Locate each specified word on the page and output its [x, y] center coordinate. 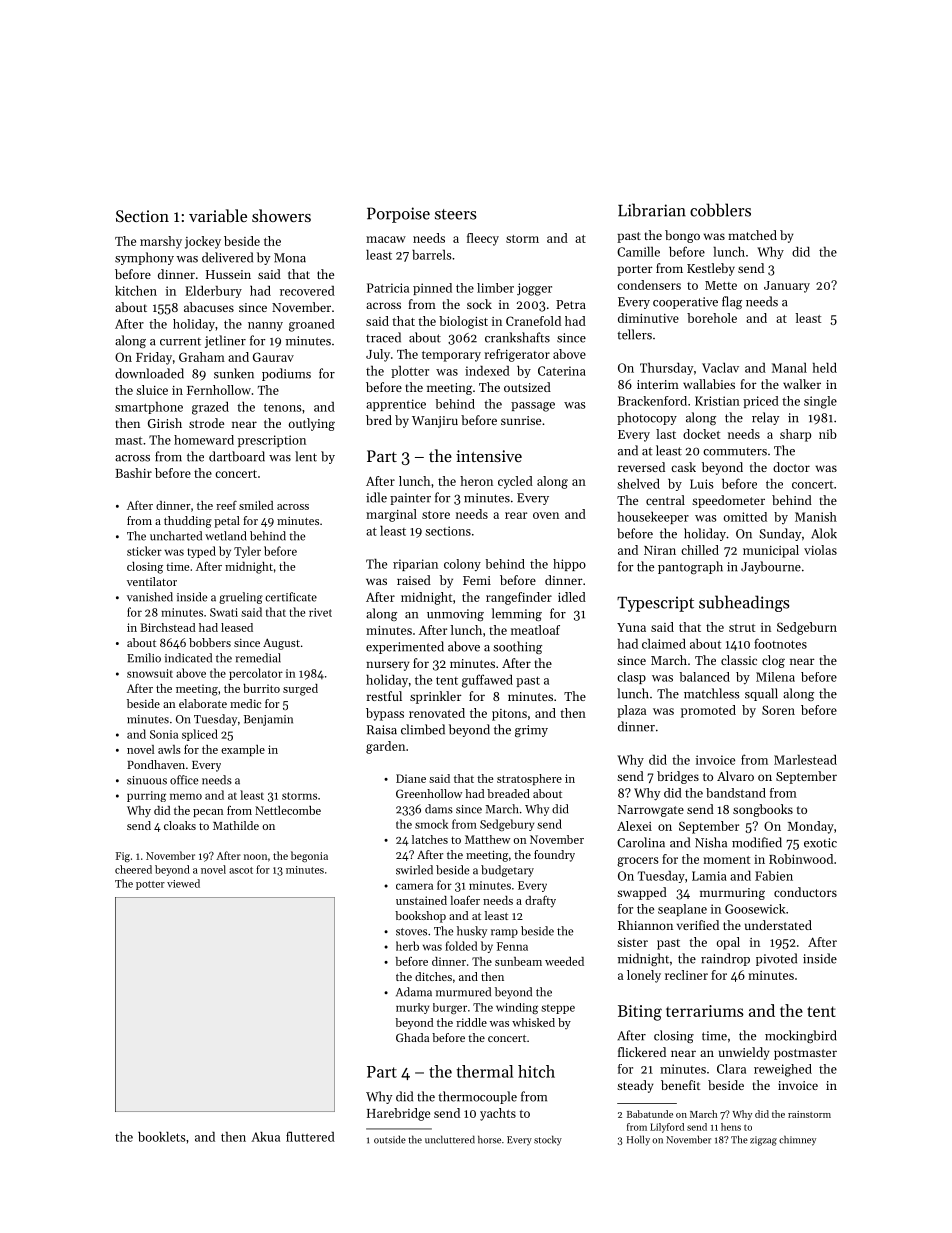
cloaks [180, 825]
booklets [162, 1136]
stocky [548, 1140]
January [787, 287]
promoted [708, 711]
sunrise [521, 420]
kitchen [136, 291]
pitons [509, 715]
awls [169, 749]
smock [431, 824]
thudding [188, 522]
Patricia [388, 288]
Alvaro [735, 776]
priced [761, 402]
